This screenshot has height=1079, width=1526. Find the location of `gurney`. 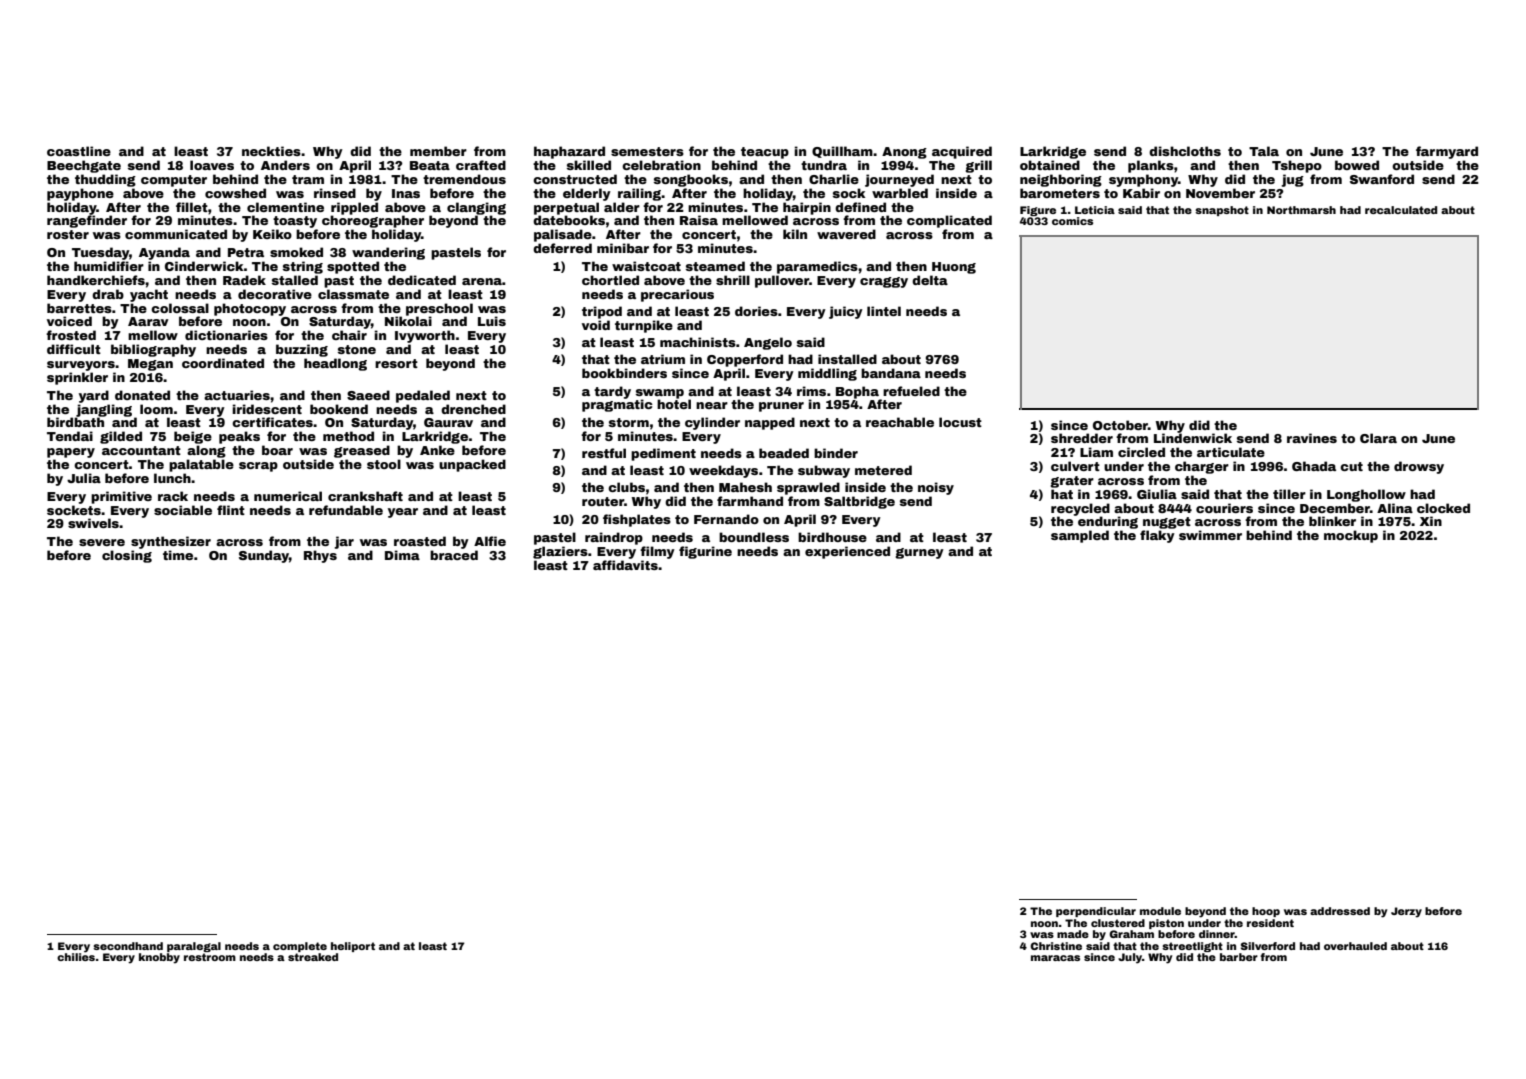

gurney is located at coordinates (920, 553).
